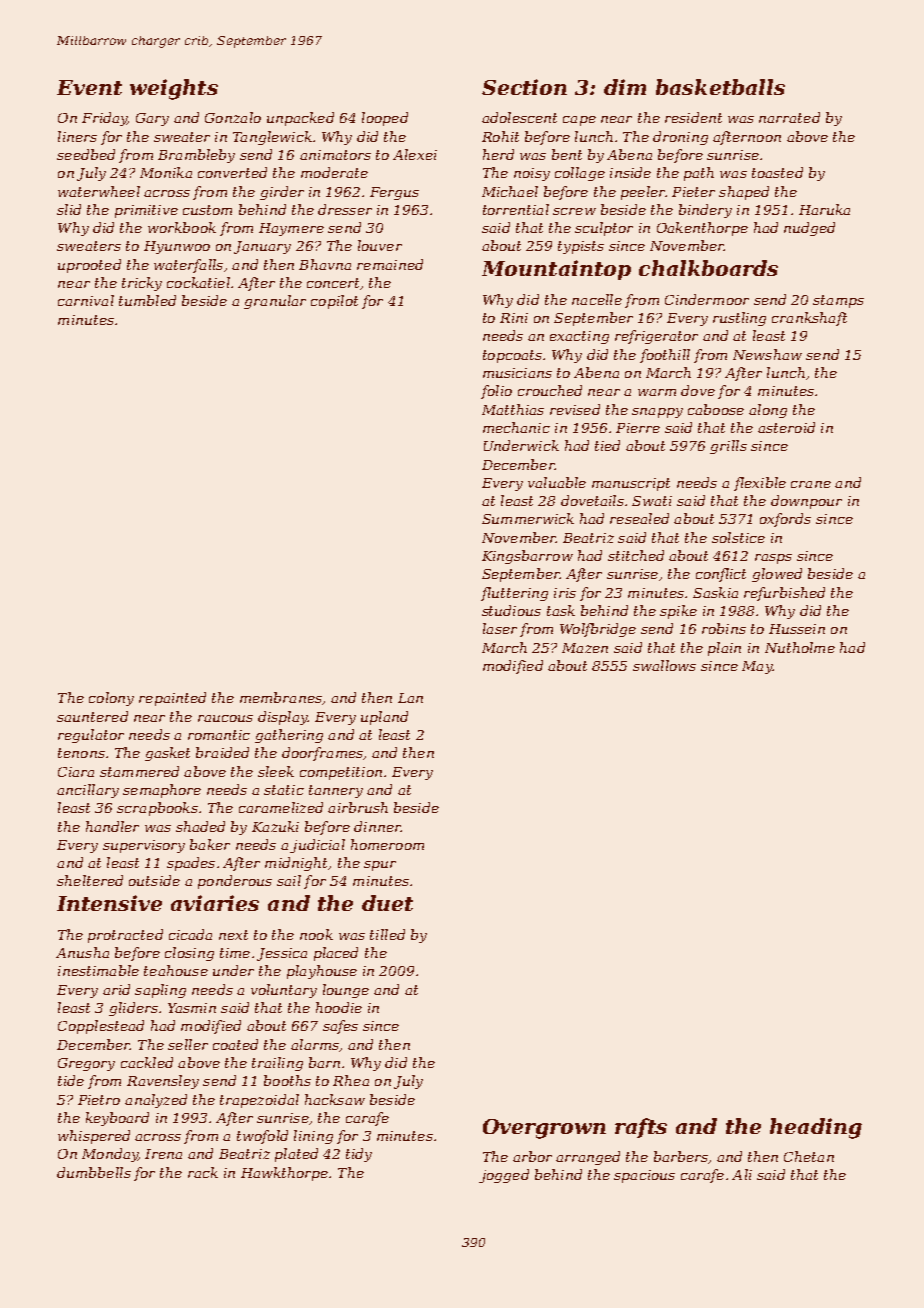 The image size is (924, 1308). Describe the element at coordinates (800, 647) in the screenshot. I see `Nutholme` at that location.
